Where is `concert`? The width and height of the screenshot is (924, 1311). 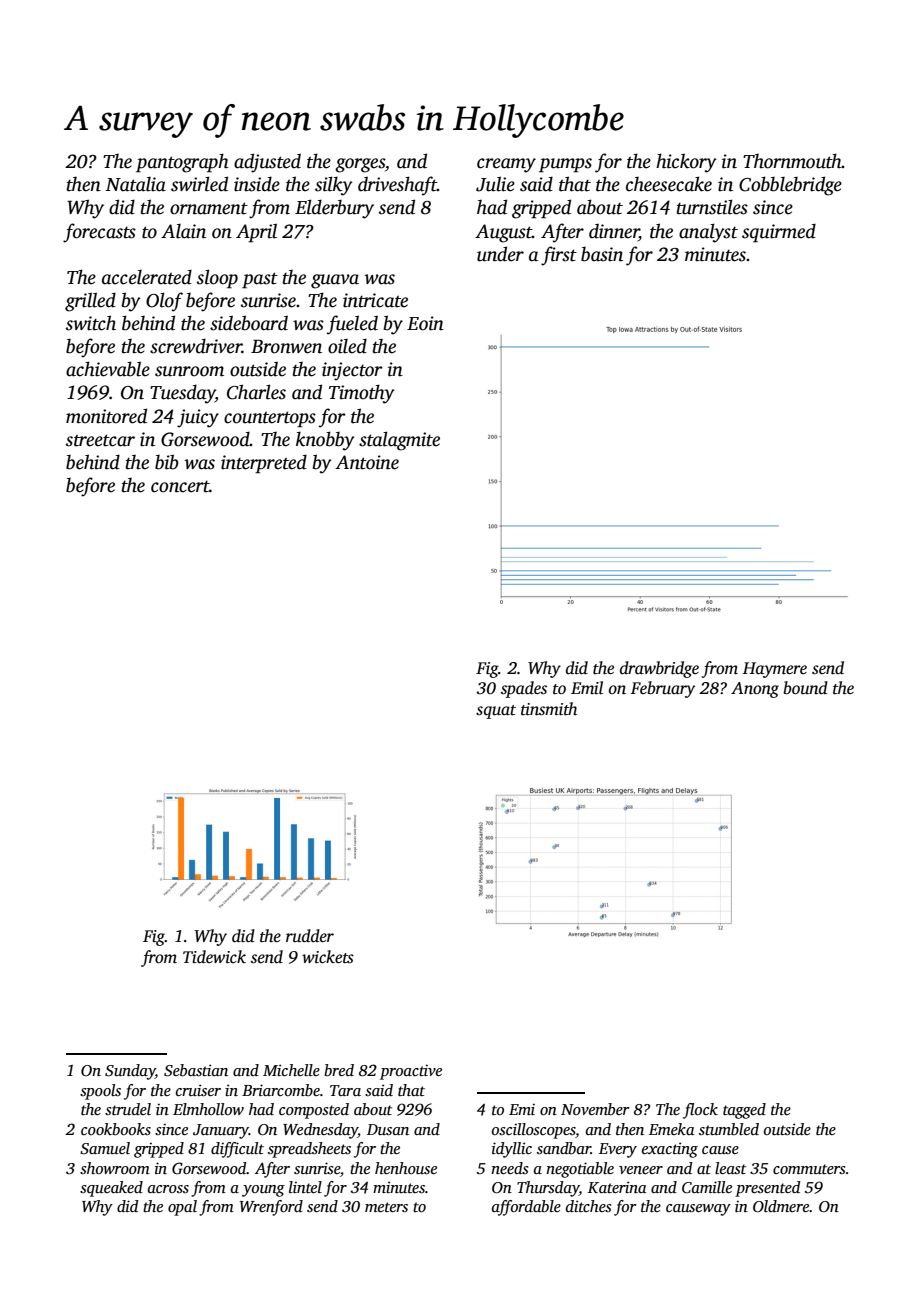
concert is located at coordinates (180, 487).
